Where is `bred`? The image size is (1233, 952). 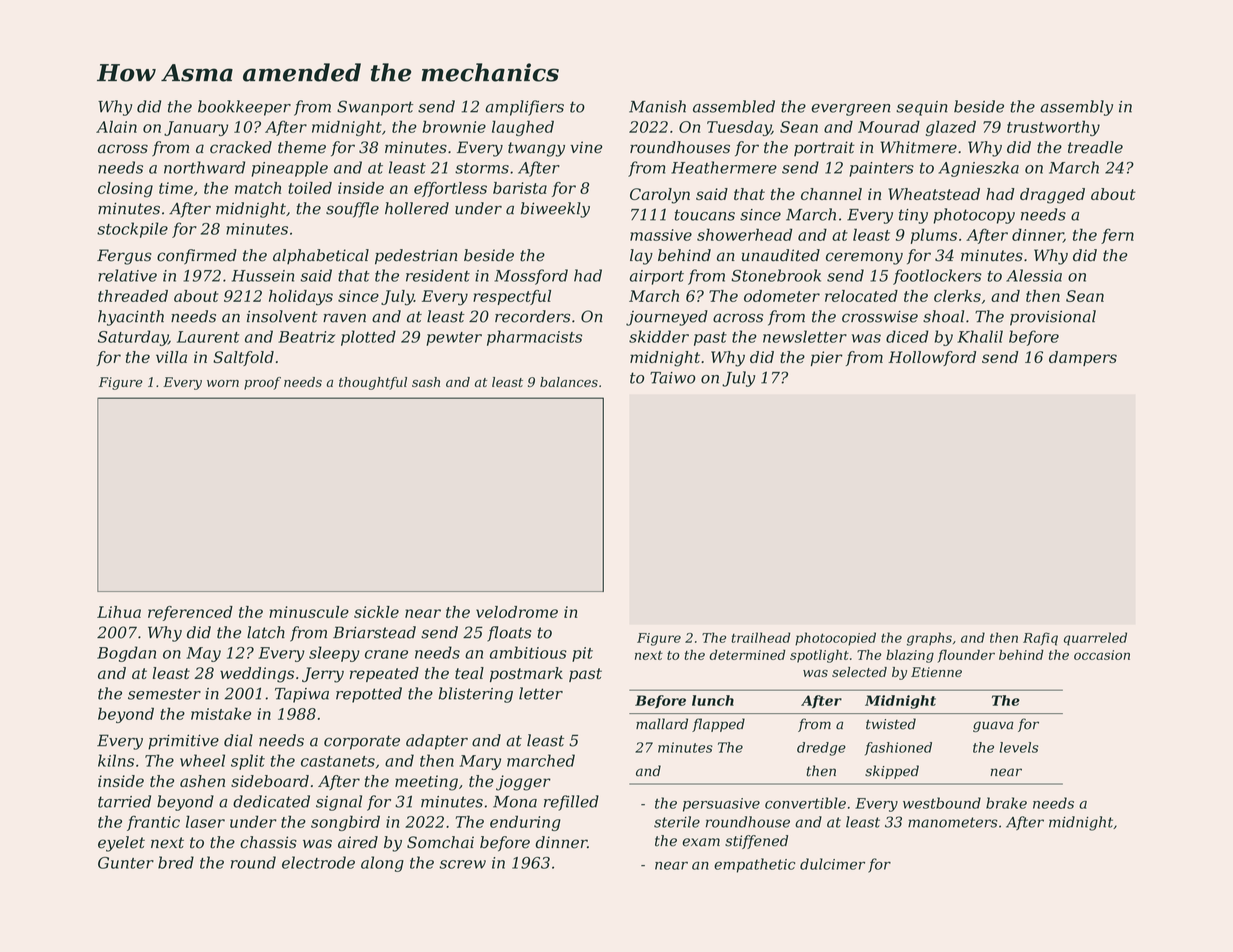
bred is located at coordinates (176, 862).
